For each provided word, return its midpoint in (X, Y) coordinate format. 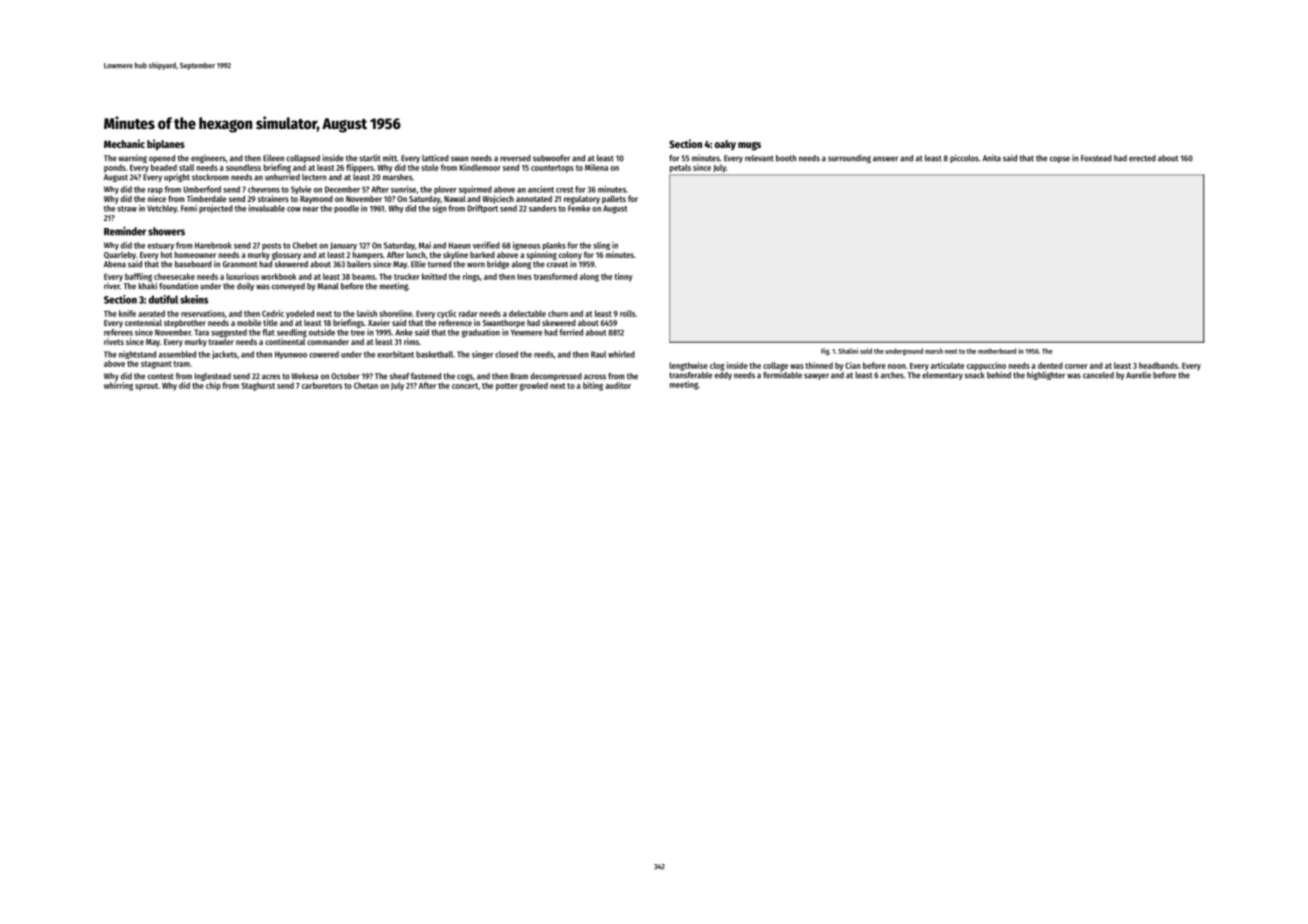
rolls (627, 313)
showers (166, 231)
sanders (543, 208)
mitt (390, 158)
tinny (623, 277)
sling (601, 246)
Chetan (366, 385)
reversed (515, 158)
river (112, 286)
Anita (992, 158)
